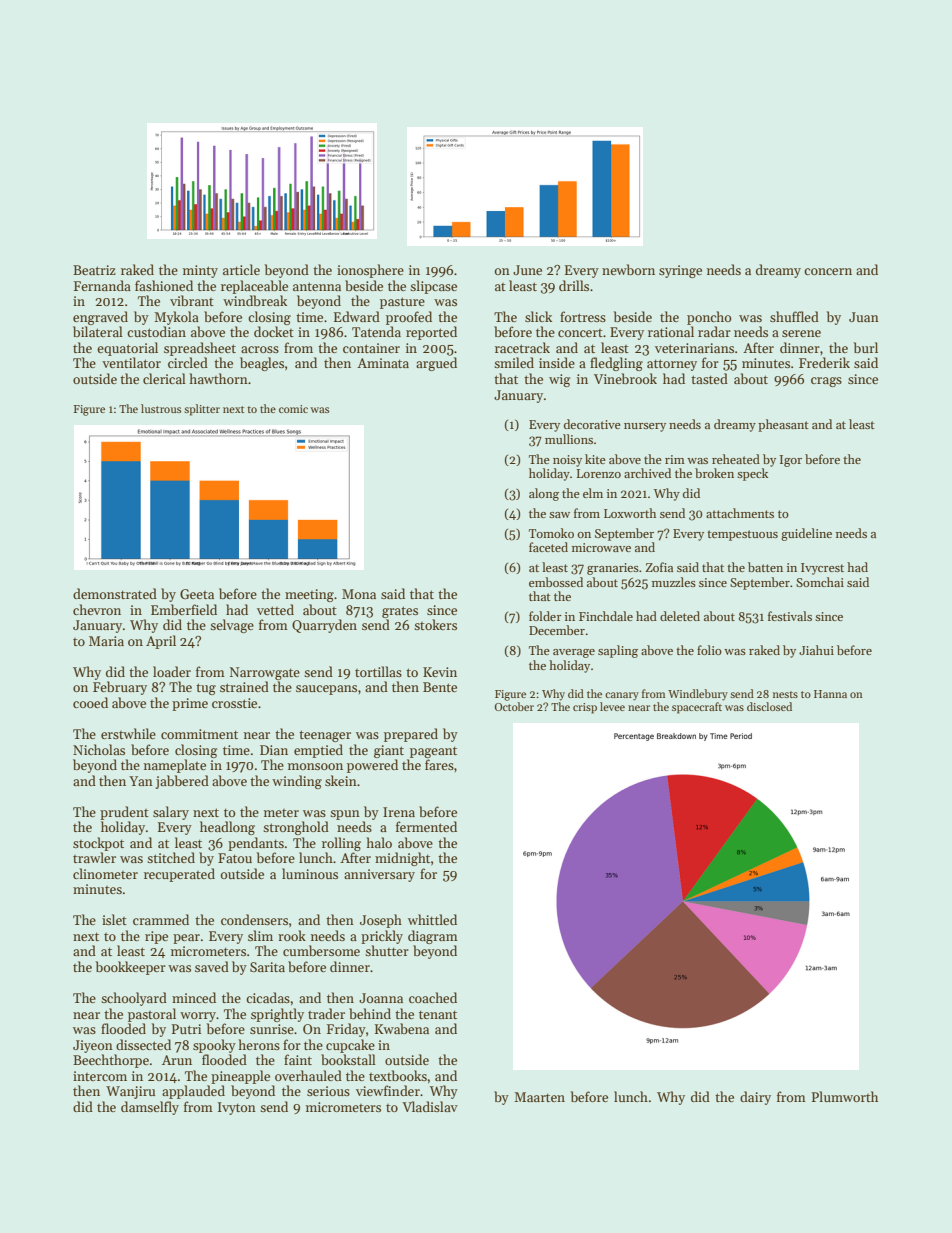  What do you see at coordinates (241, 269) in the screenshot?
I see `article` at bounding box center [241, 269].
